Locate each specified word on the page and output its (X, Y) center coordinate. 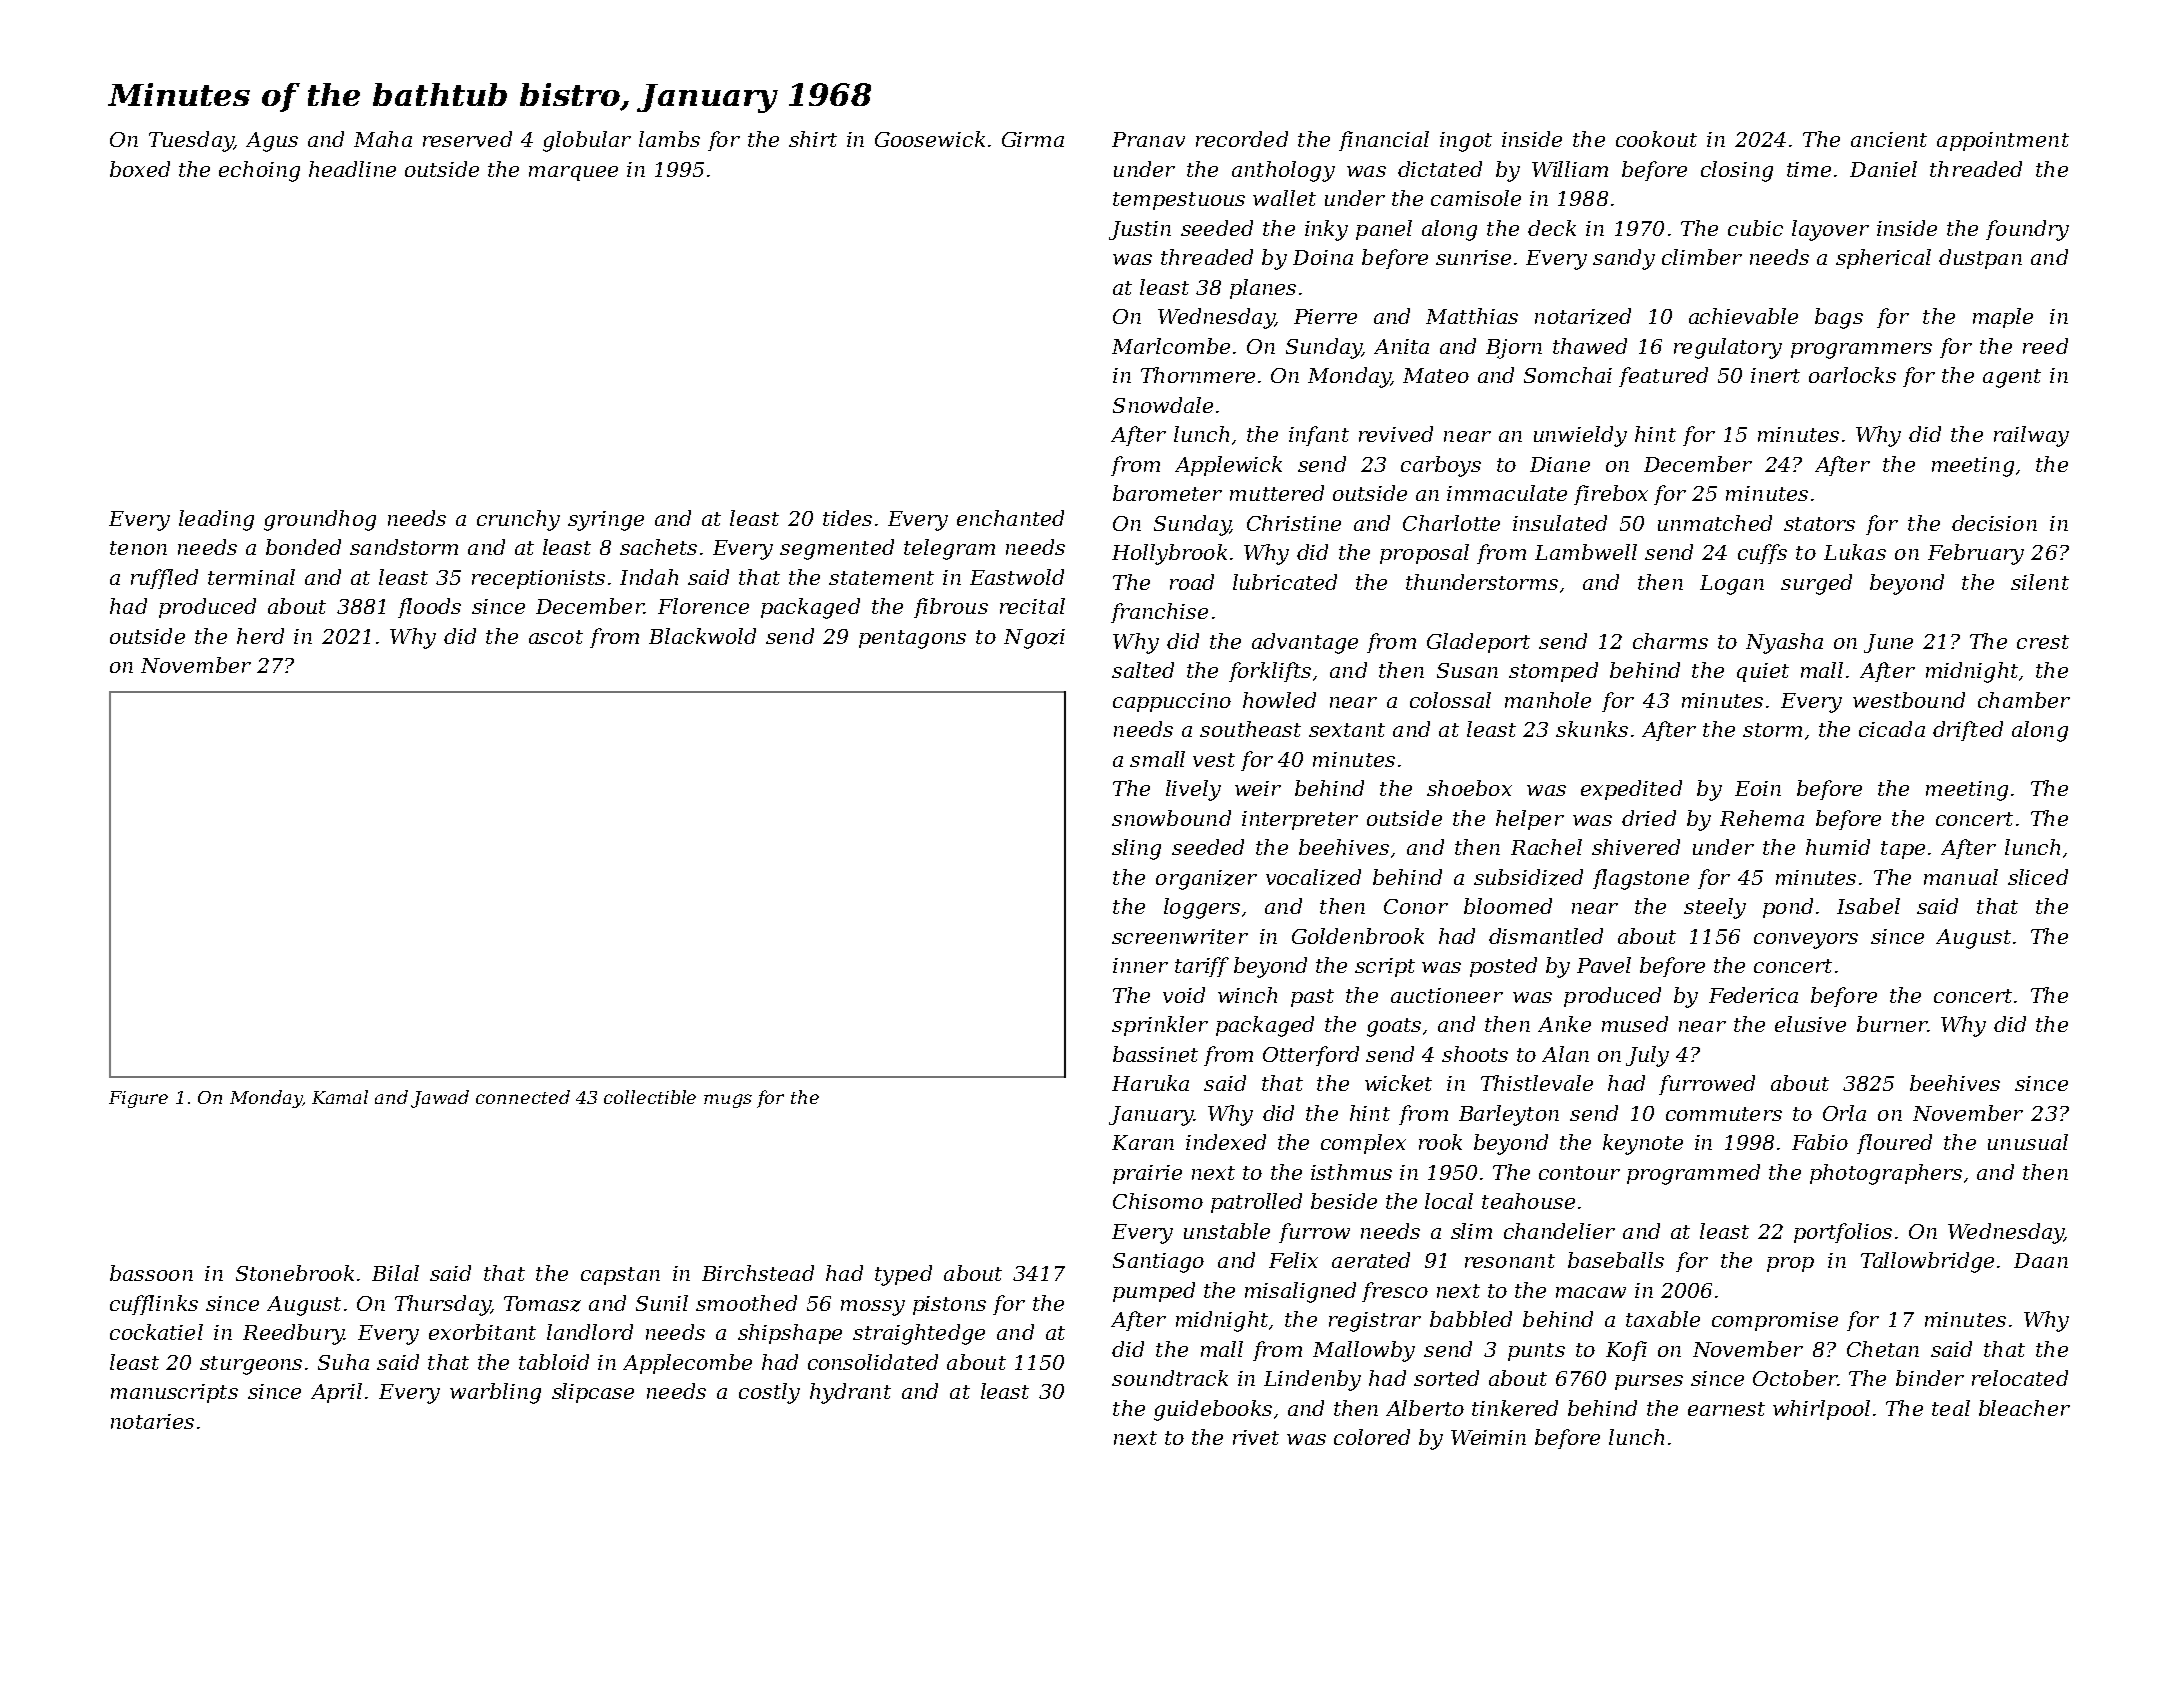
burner (1892, 1024)
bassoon (151, 1273)
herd (260, 636)
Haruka (1150, 1083)
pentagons (912, 639)
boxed (140, 169)
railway (2031, 436)
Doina (1323, 257)
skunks (1592, 729)
